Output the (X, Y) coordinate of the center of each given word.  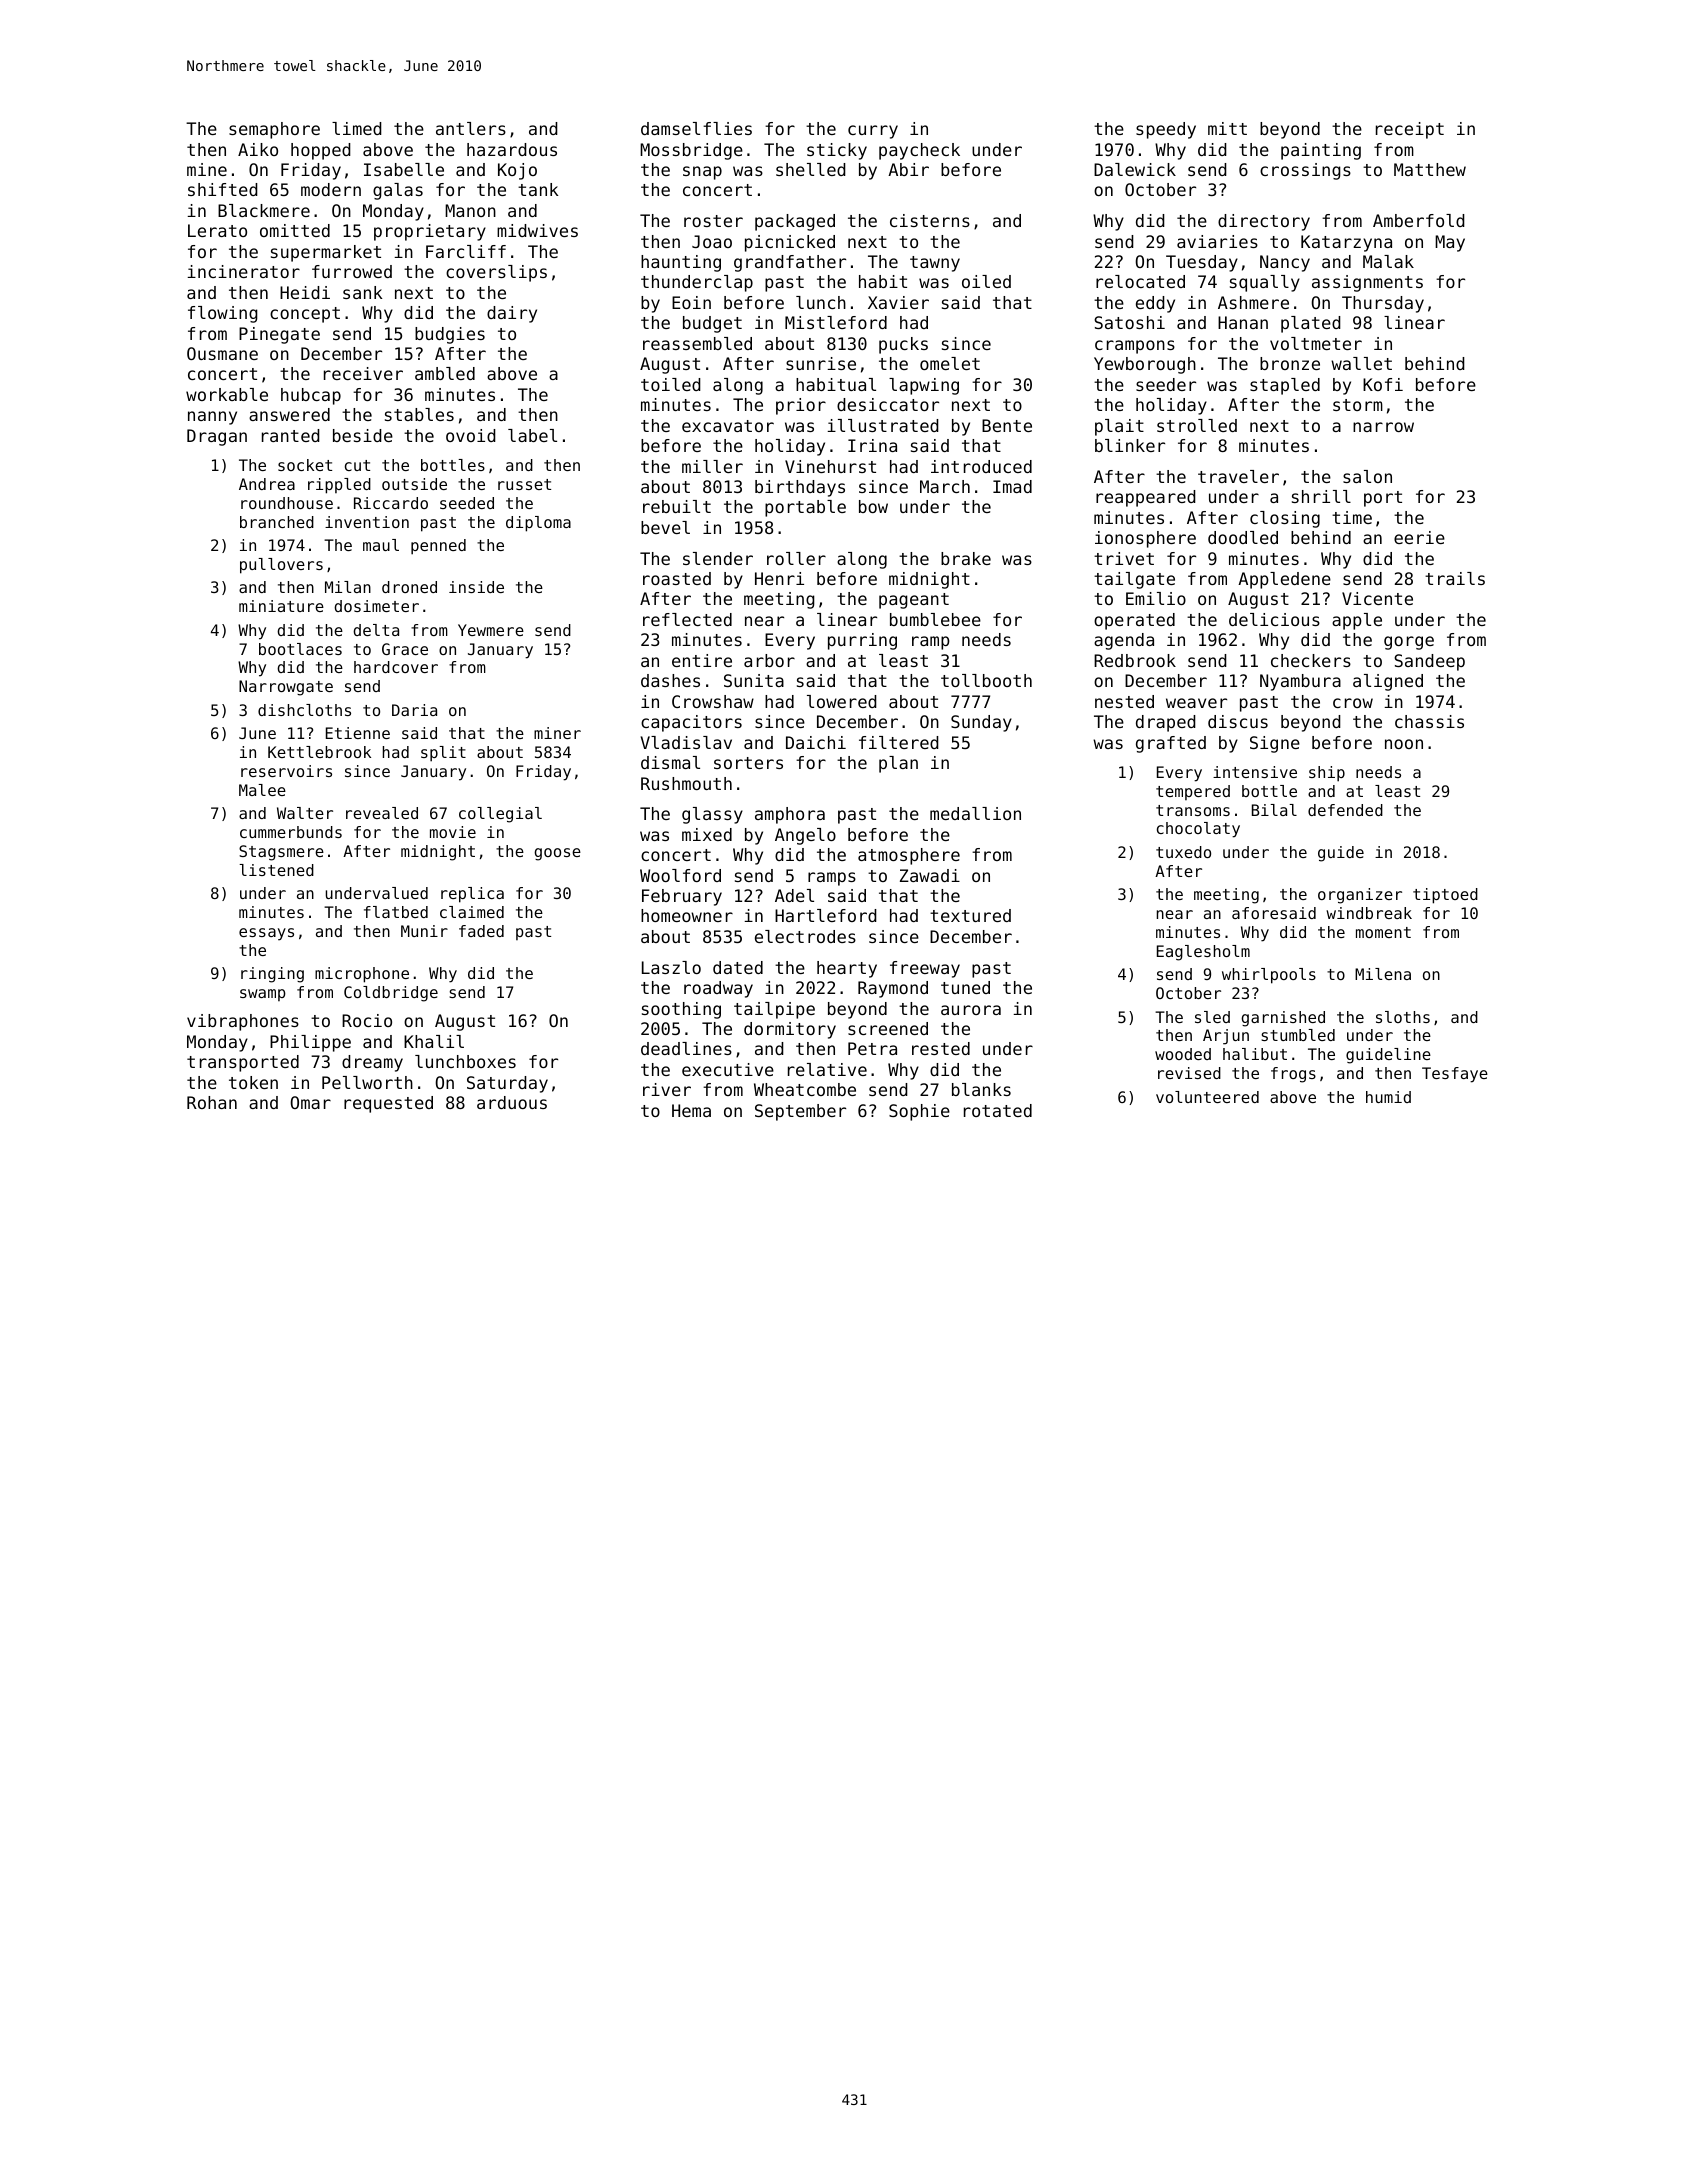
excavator (728, 426)
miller (712, 466)
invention (367, 522)
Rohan (212, 1102)
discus (1238, 721)
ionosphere (1145, 539)
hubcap (311, 396)
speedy (1166, 130)
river (667, 1089)
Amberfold (1419, 220)
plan (898, 764)
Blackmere (264, 210)
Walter (305, 813)
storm (1358, 405)
